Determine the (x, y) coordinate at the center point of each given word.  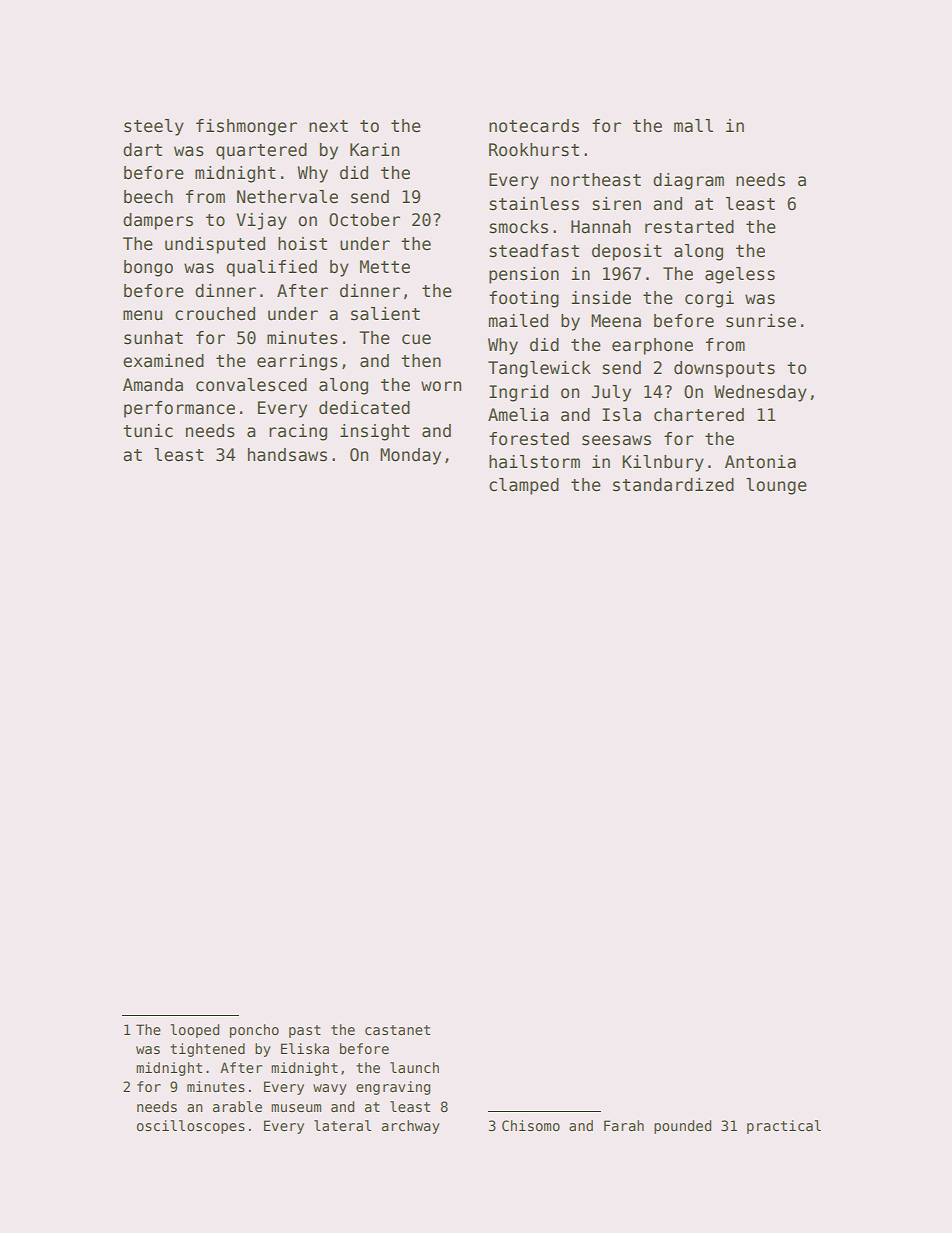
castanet (397, 1030)
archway (411, 1127)
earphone (652, 346)
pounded (682, 1127)
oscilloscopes (191, 1127)
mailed (518, 321)
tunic (148, 431)
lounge (776, 486)
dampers (158, 221)
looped (194, 1031)
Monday (410, 456)
